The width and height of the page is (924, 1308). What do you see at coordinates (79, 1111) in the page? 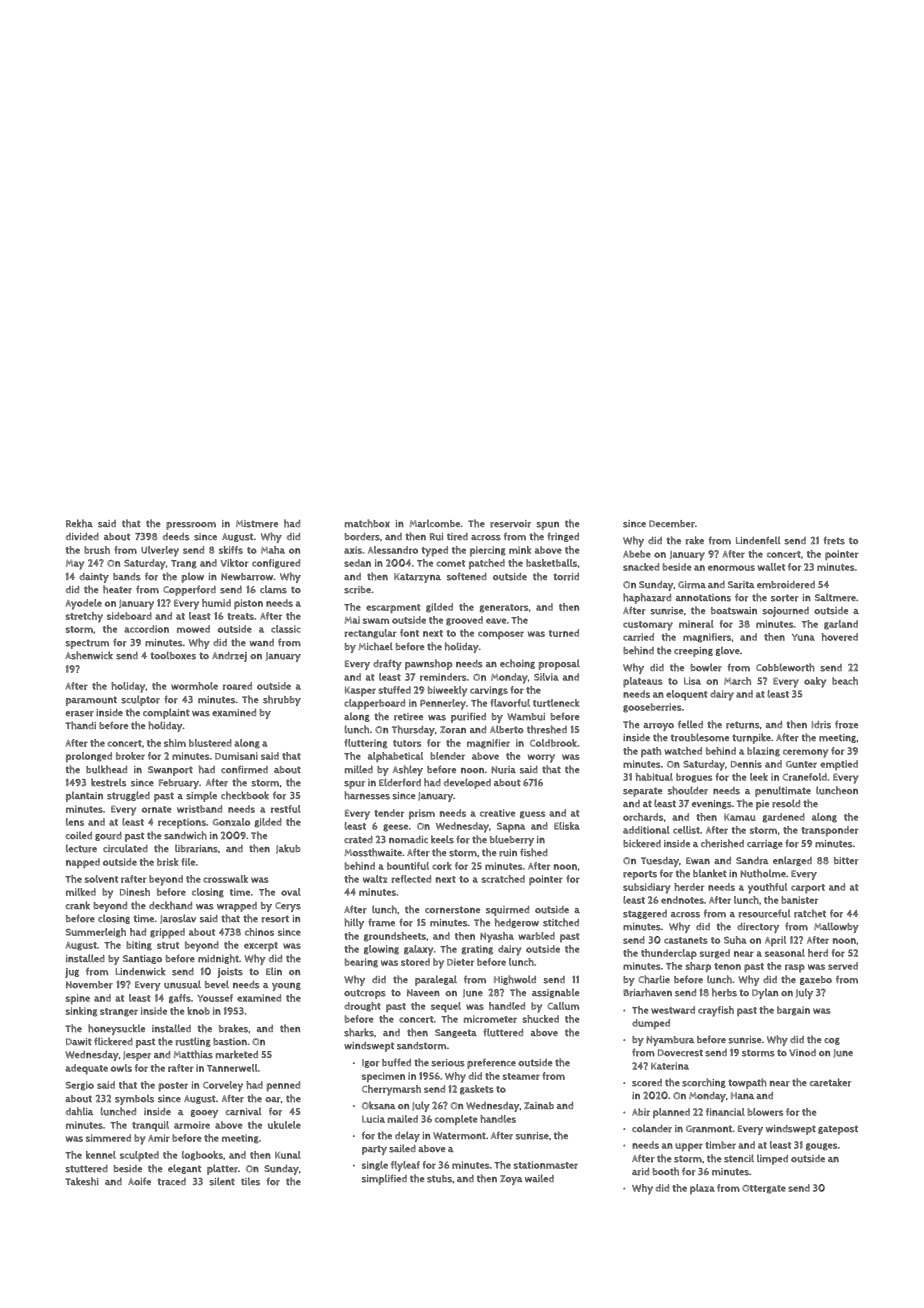
I see `dahlia` at bounding box center [79, 1111].
